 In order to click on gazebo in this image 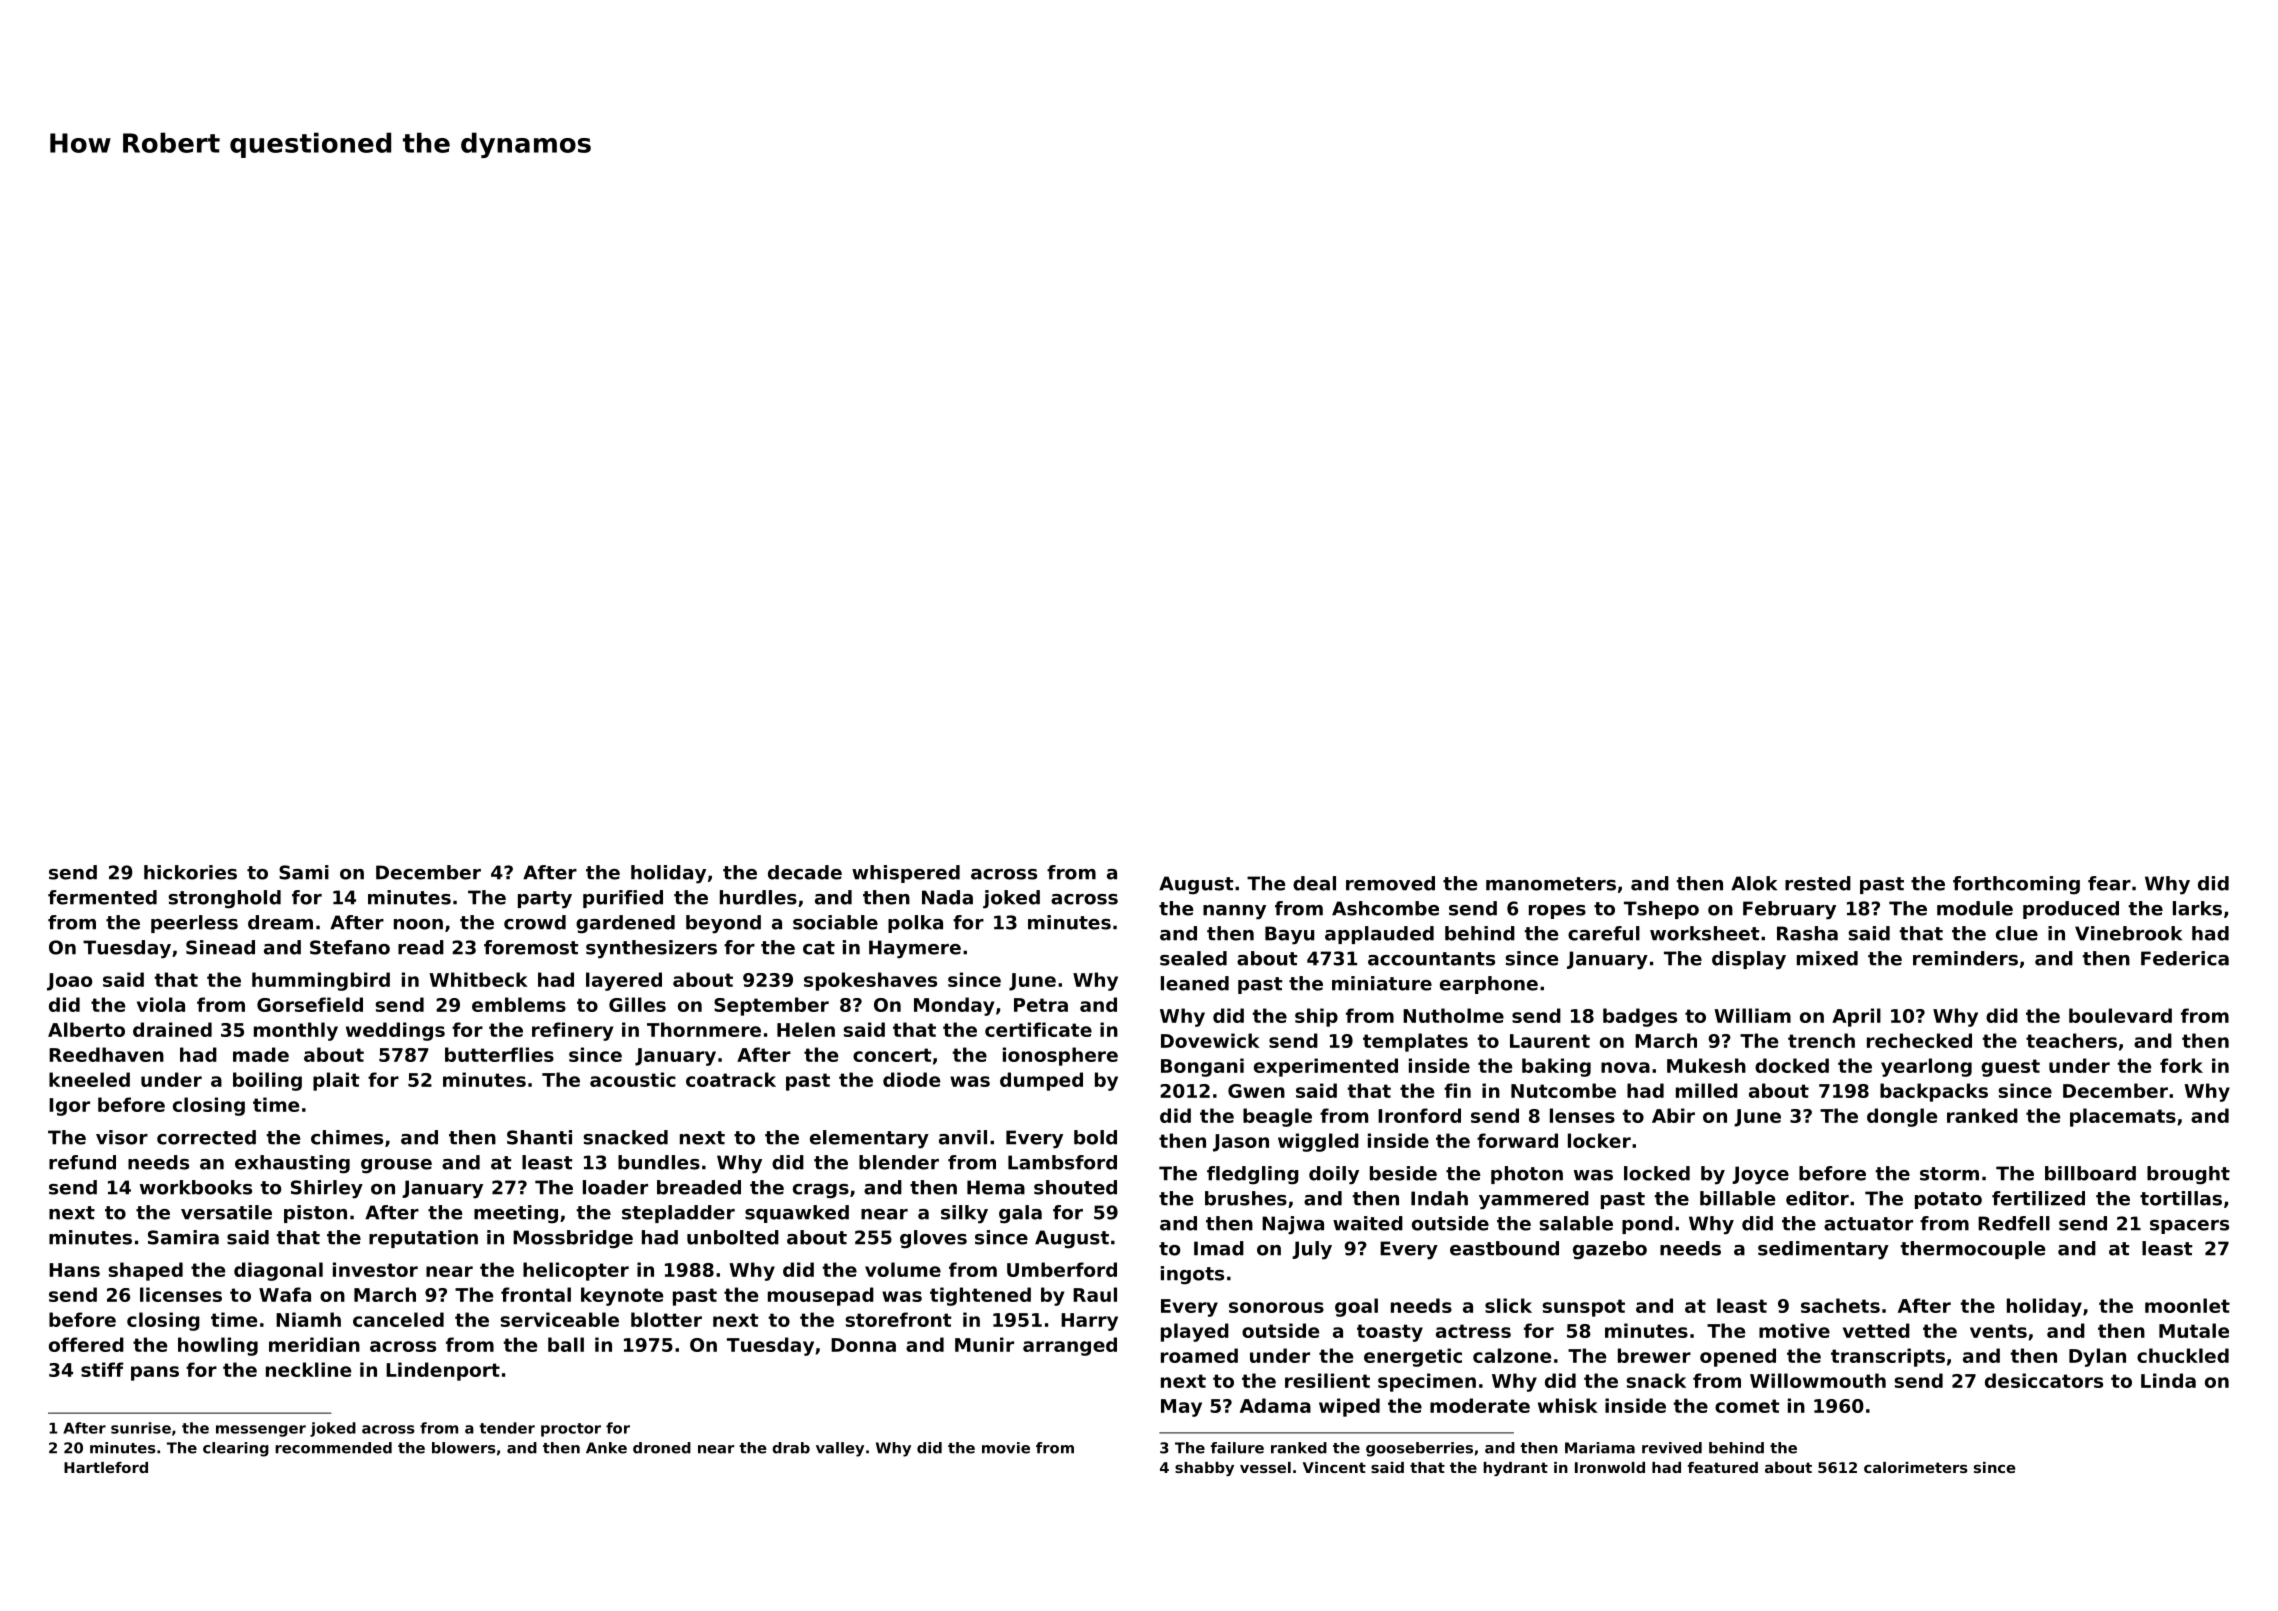, I will do `click(1610, 1250)`.
